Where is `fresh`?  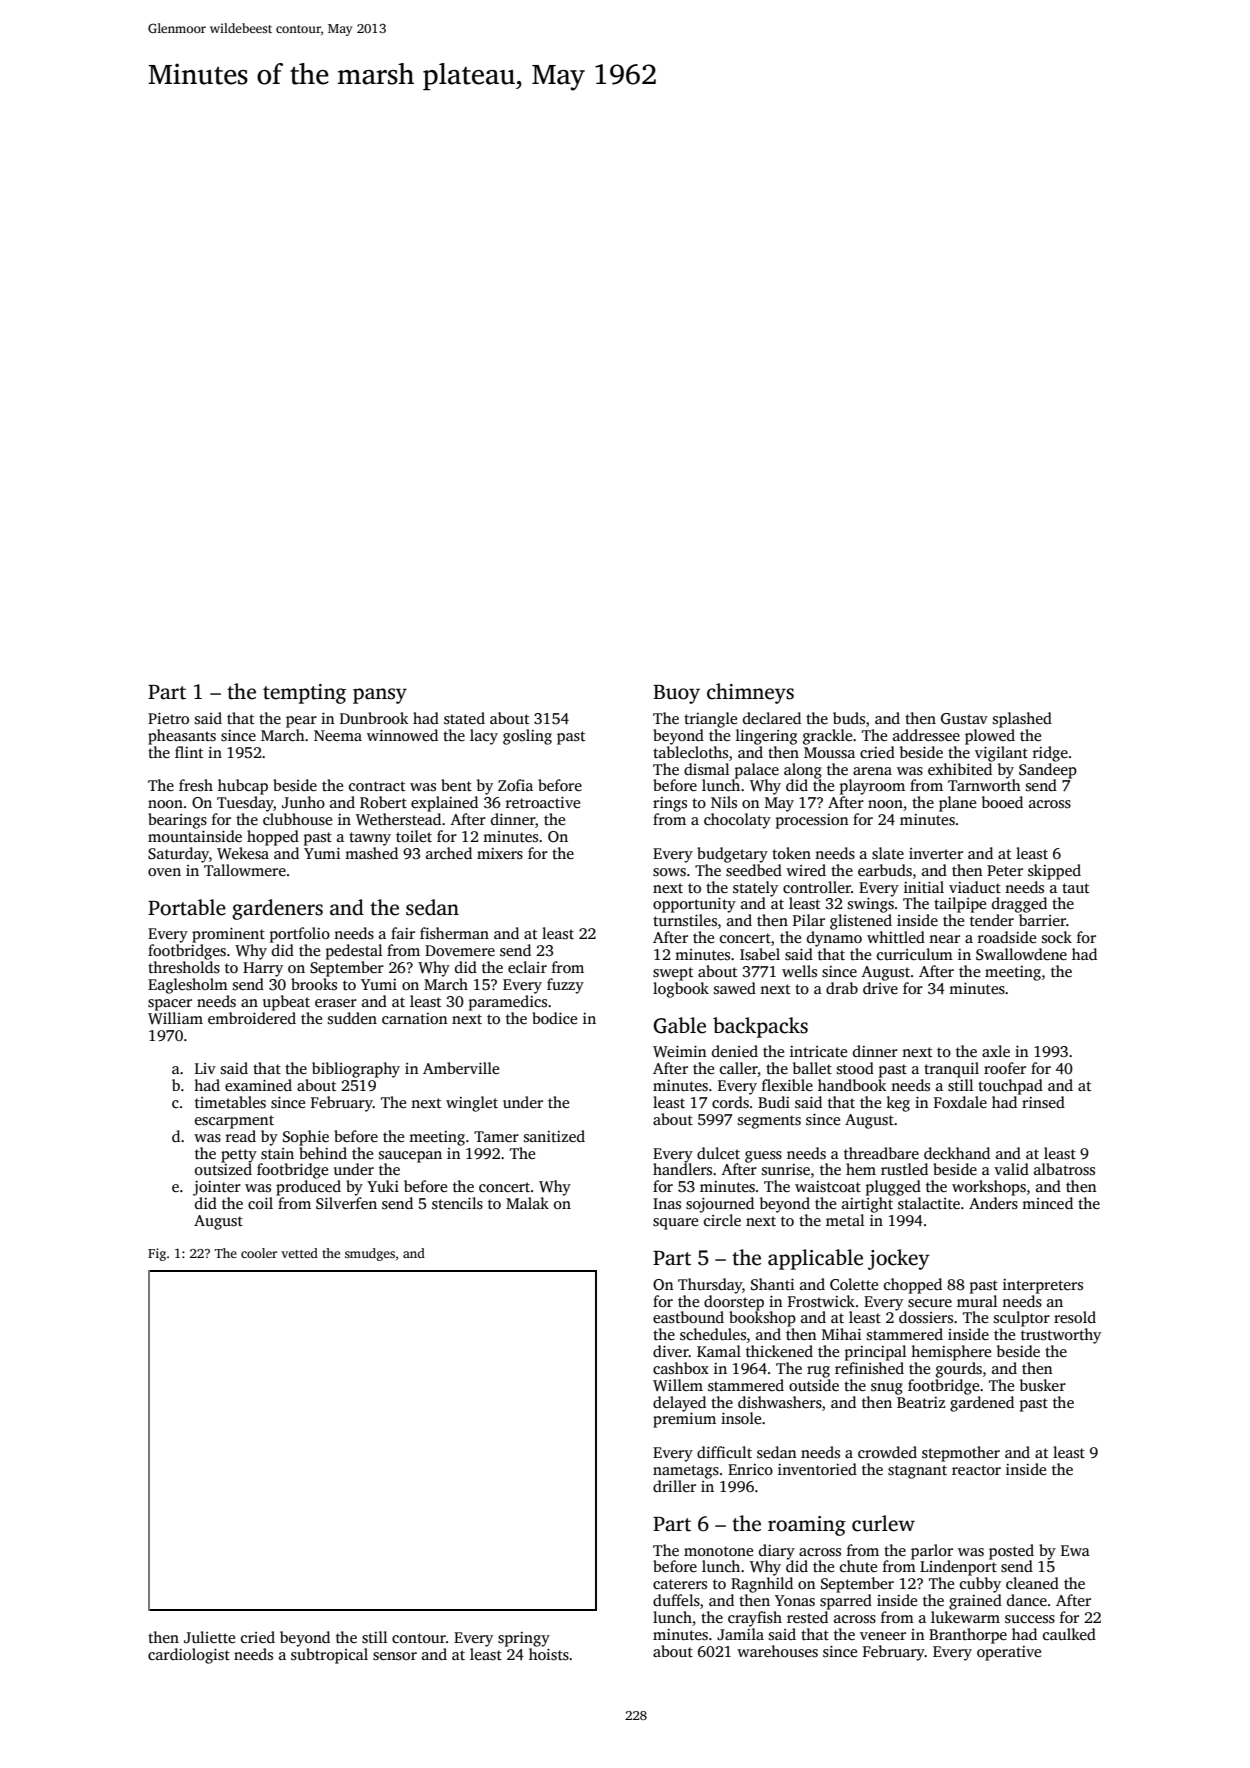
fresh is located at coordinates (196, 785).
